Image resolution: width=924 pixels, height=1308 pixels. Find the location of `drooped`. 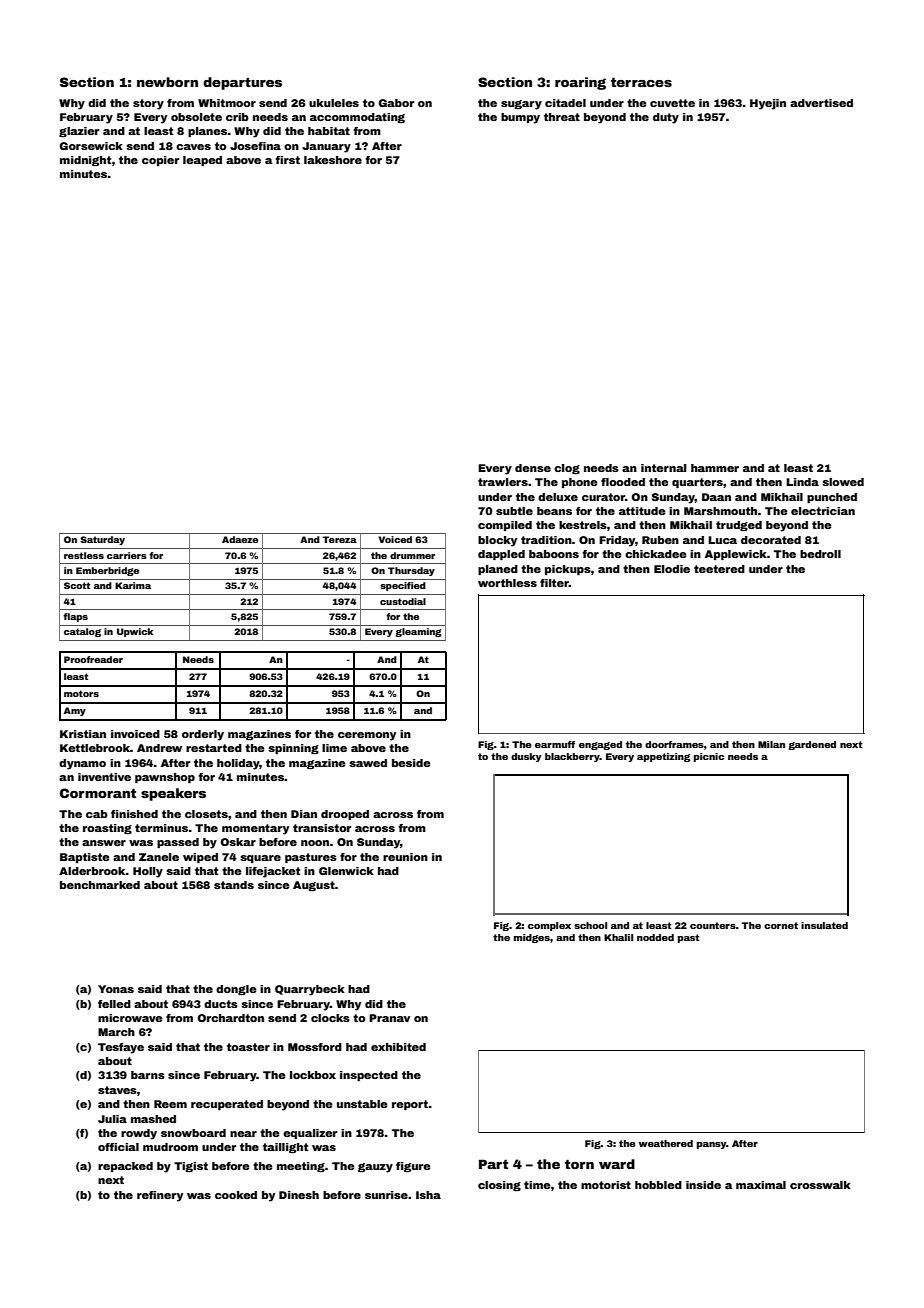

drooped is located at coordinates (345, 815).
